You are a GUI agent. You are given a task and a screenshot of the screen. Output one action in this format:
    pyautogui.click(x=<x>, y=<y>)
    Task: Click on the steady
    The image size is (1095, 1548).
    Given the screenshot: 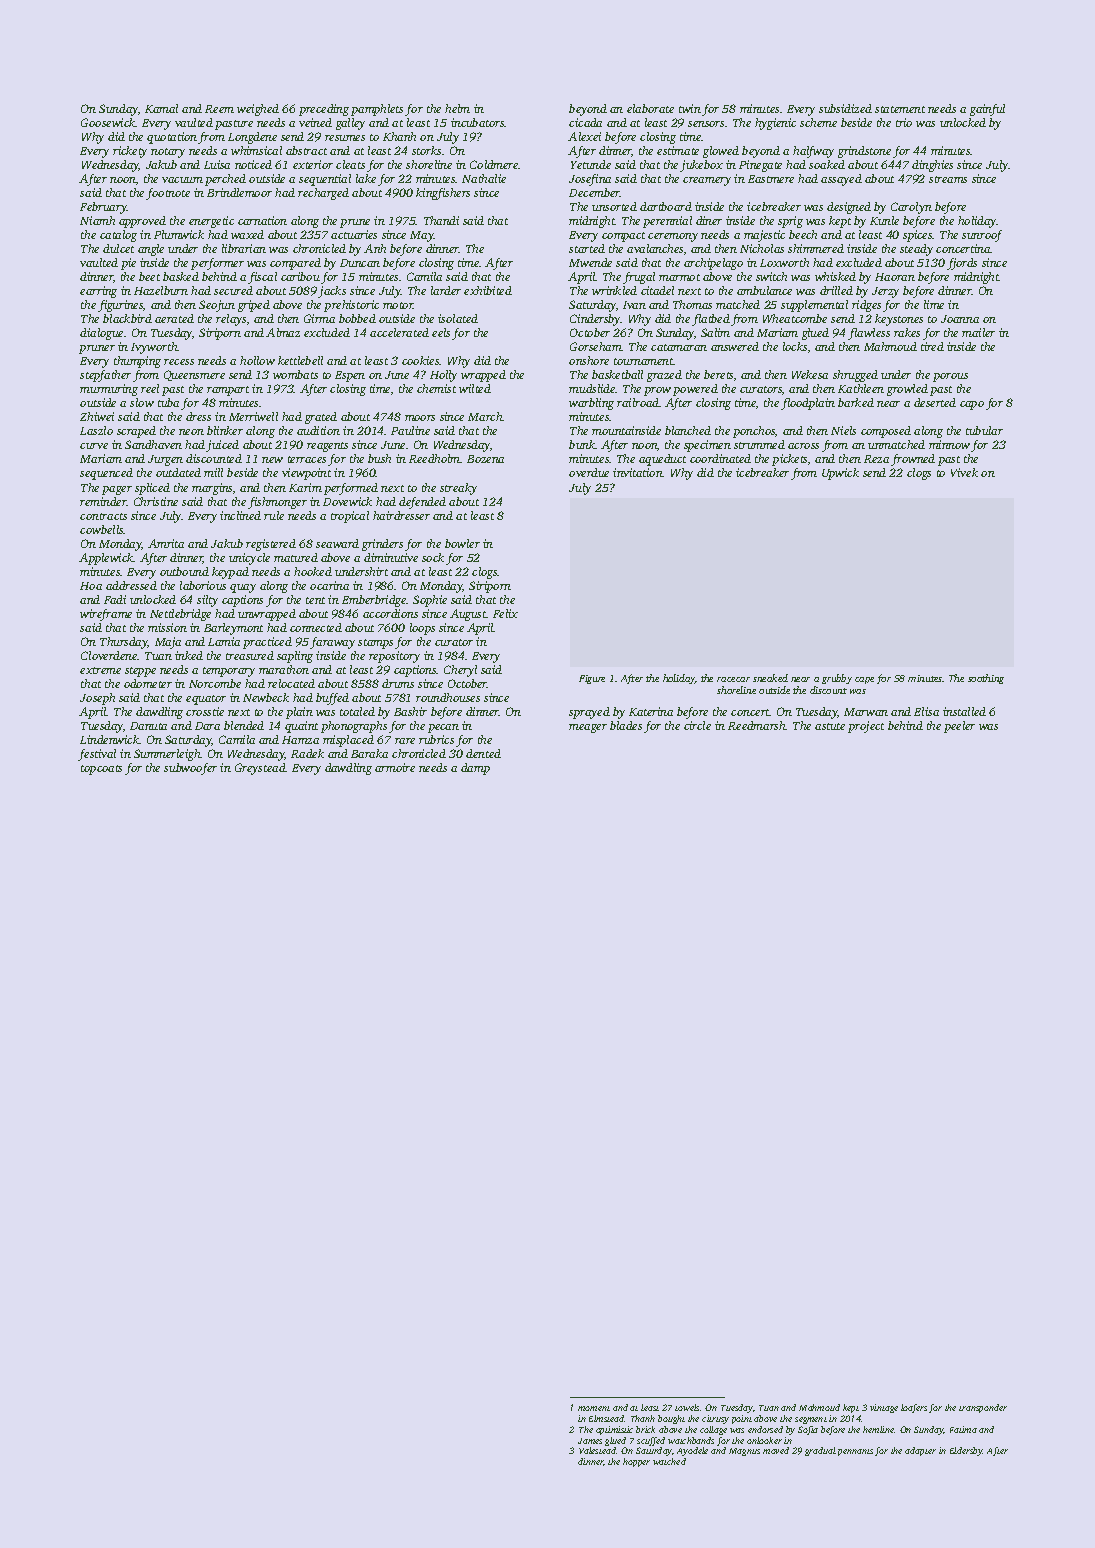 What is the action you would take?
    pyautogui.click(x=916, y=250)
